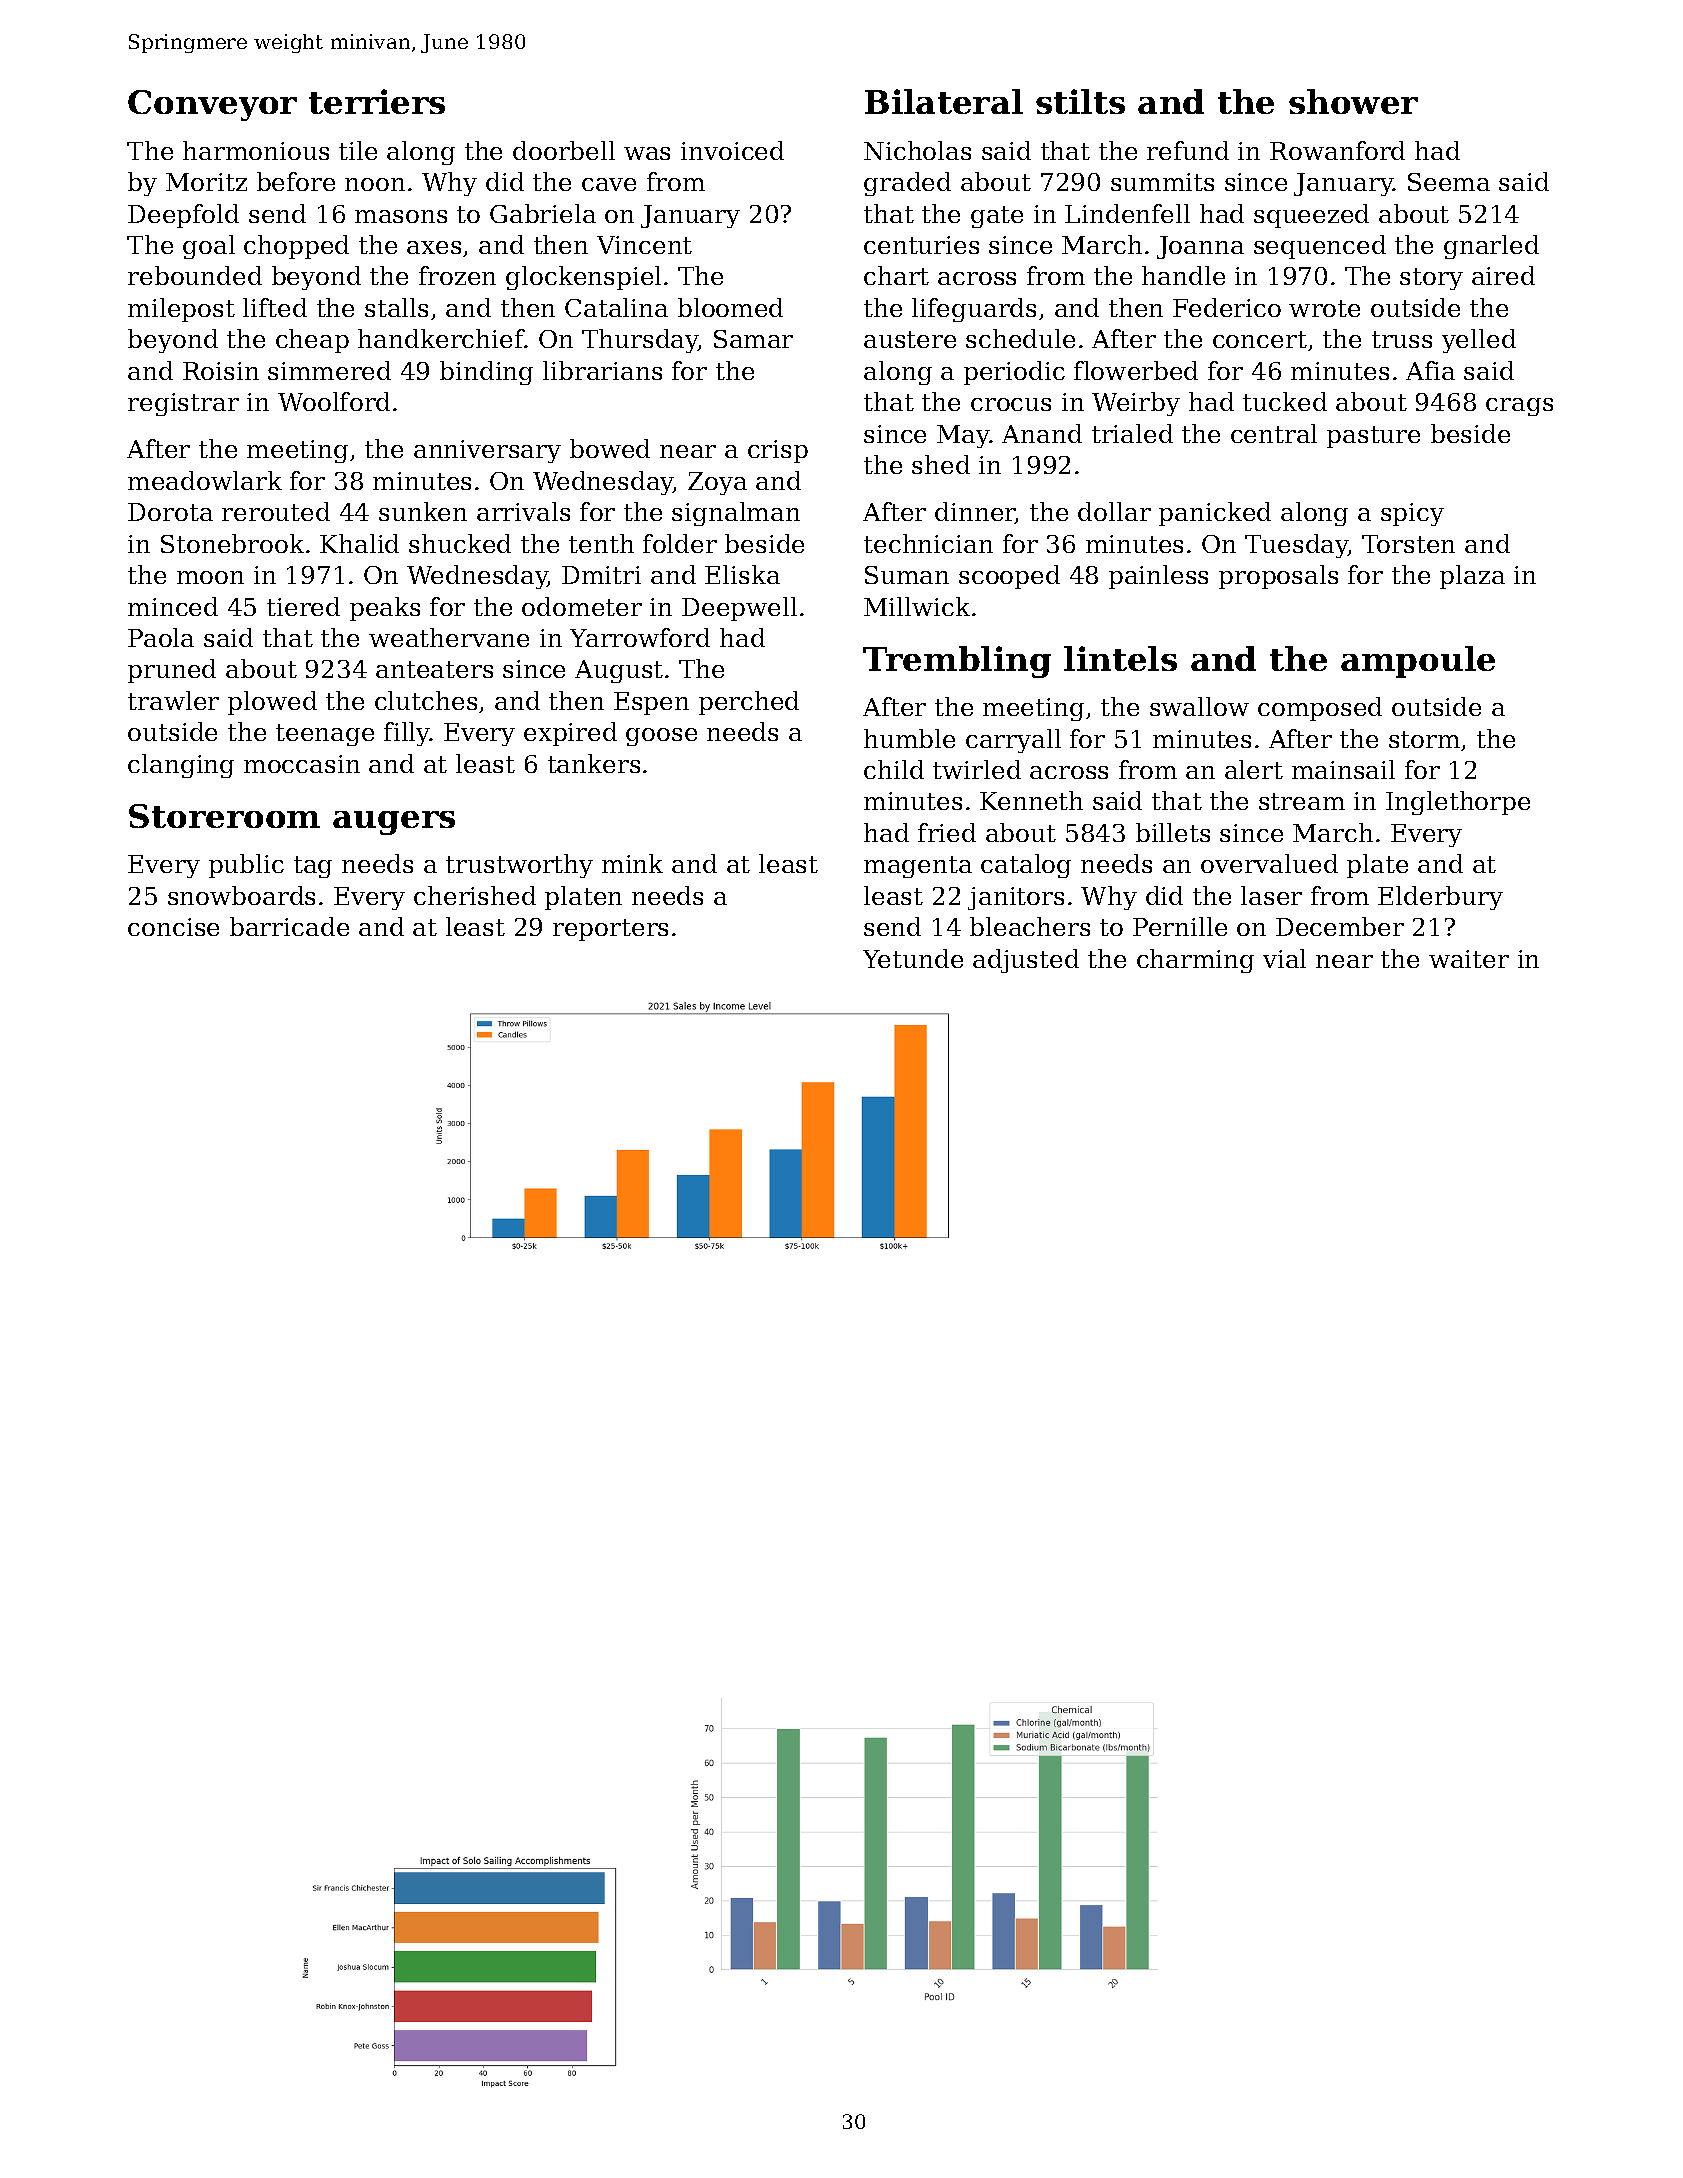 Image resolution: width=1683 pixels, height=2178 pixels. What do you see at coordinates (1080, 101) in the image?
I see `stilts` at bounding box center [1080, 101].
